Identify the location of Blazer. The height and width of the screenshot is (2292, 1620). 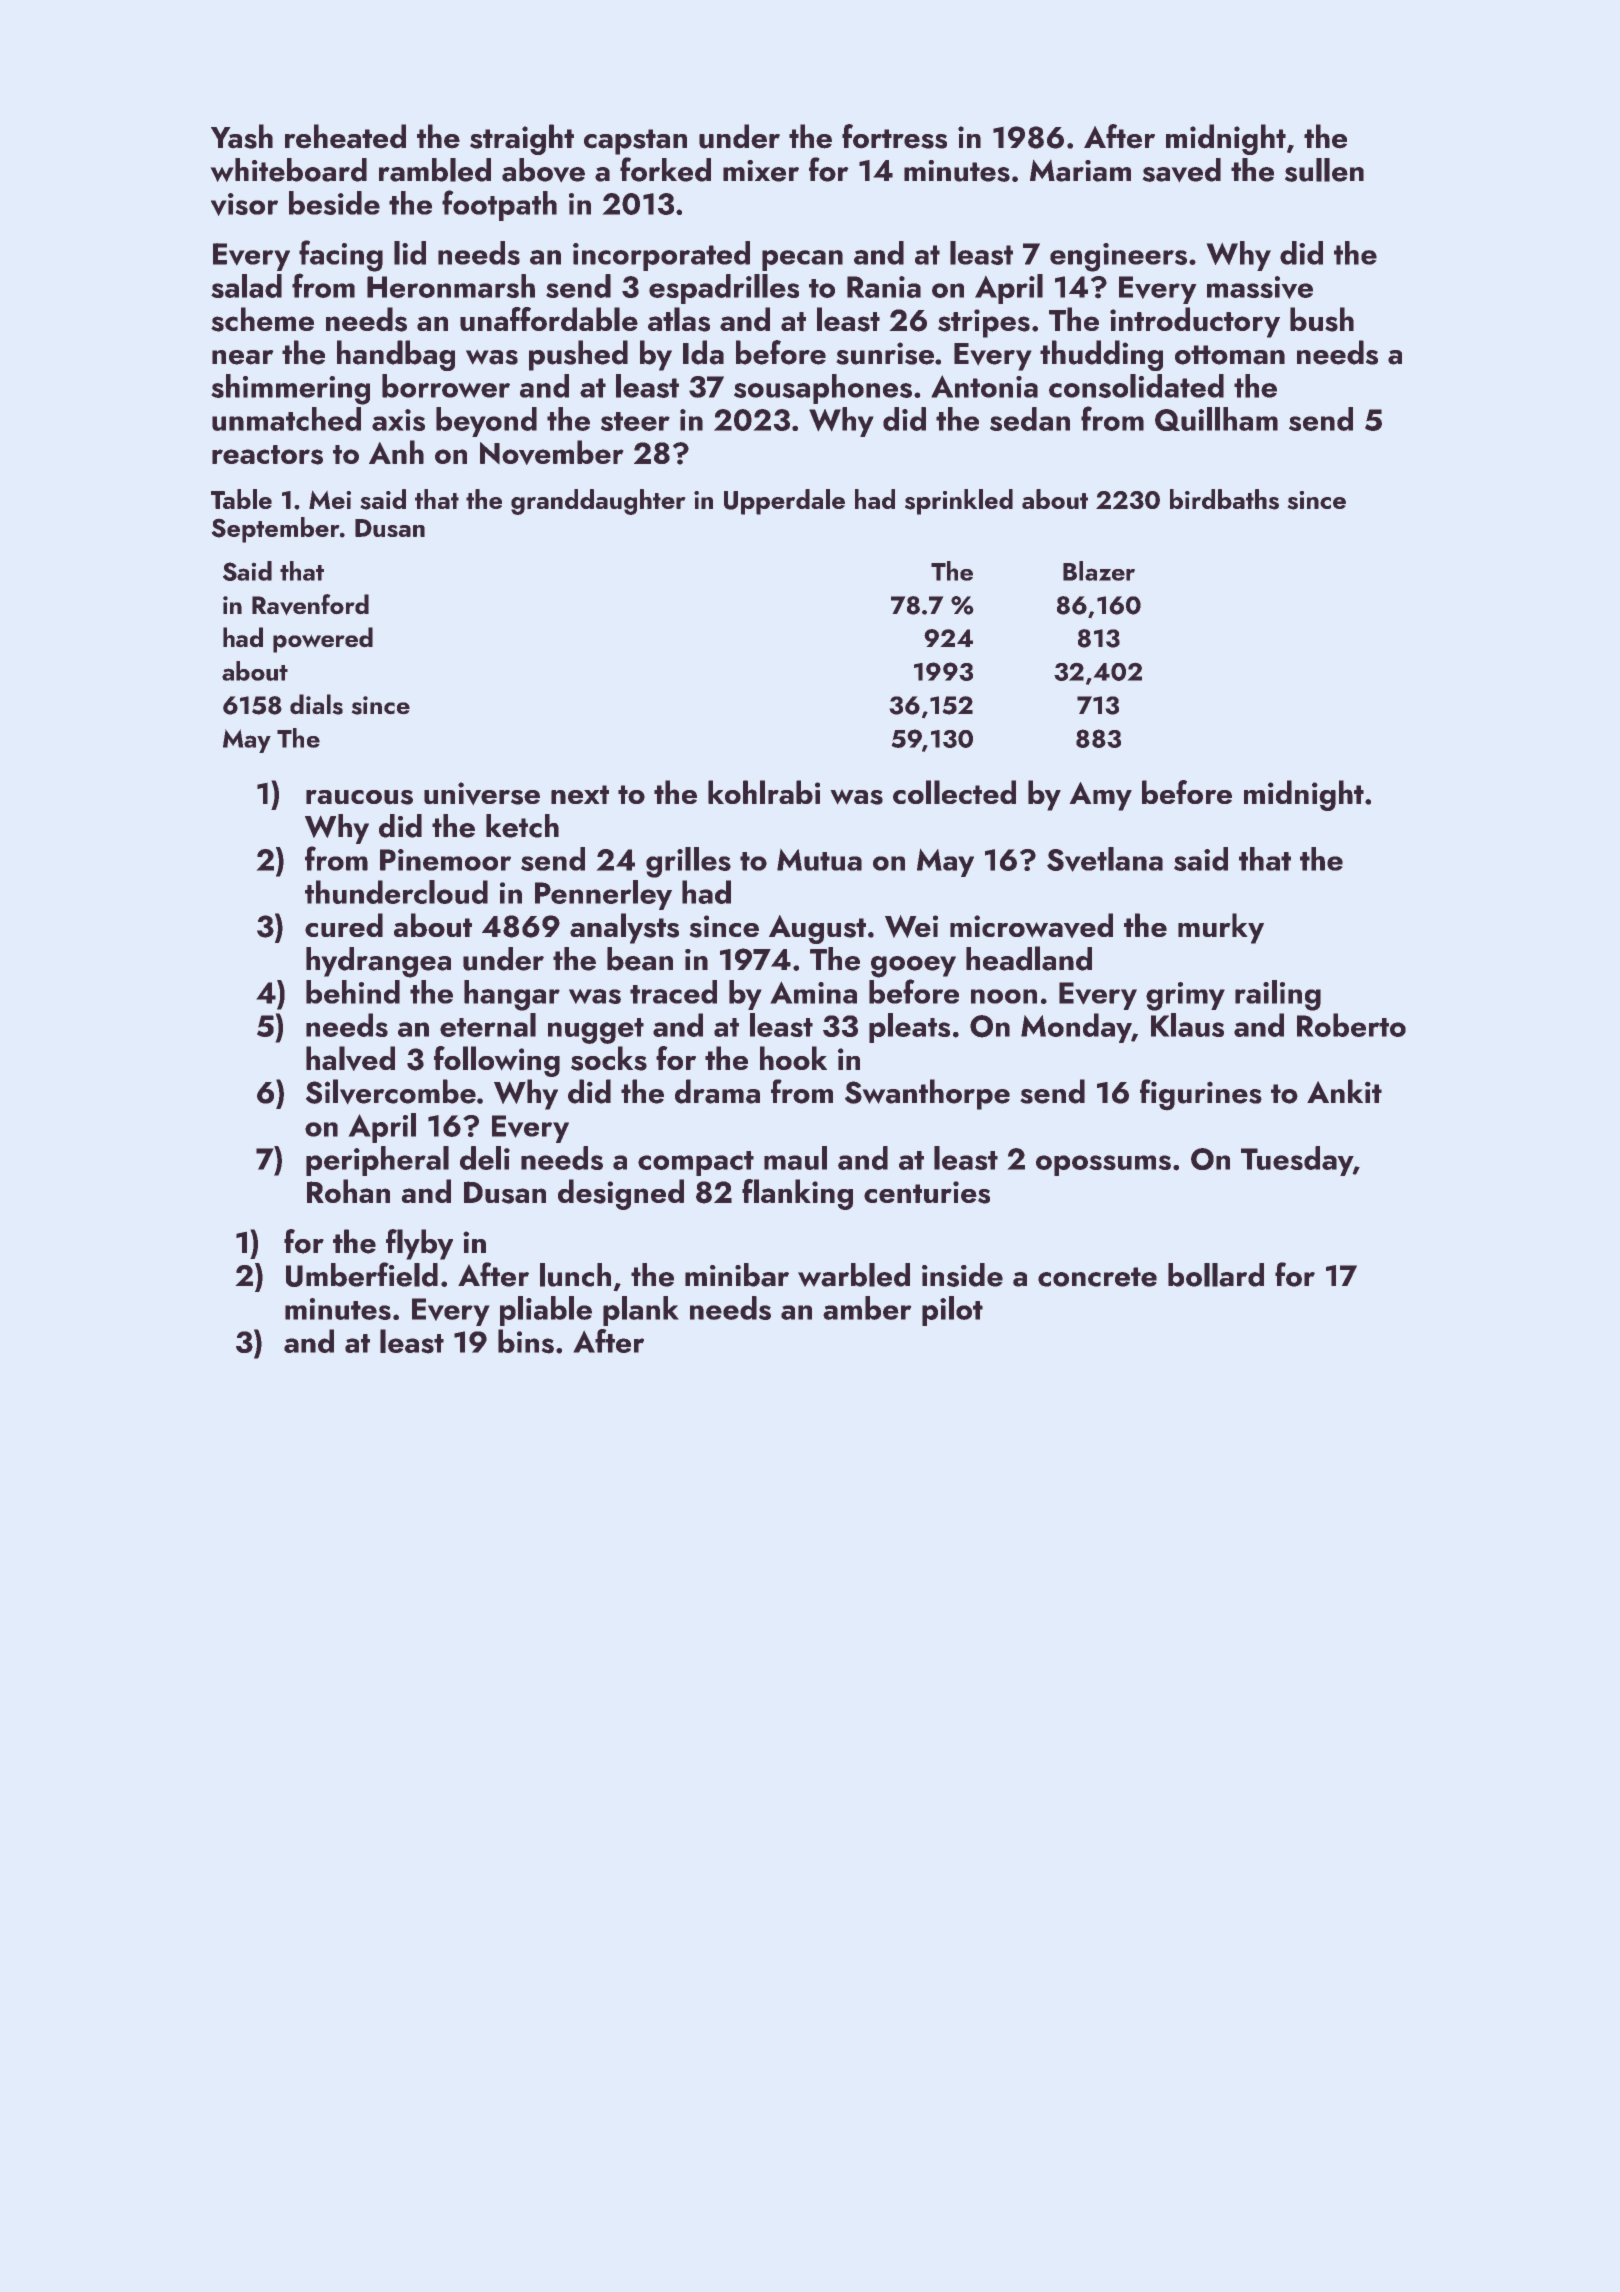
(1099, 571).
